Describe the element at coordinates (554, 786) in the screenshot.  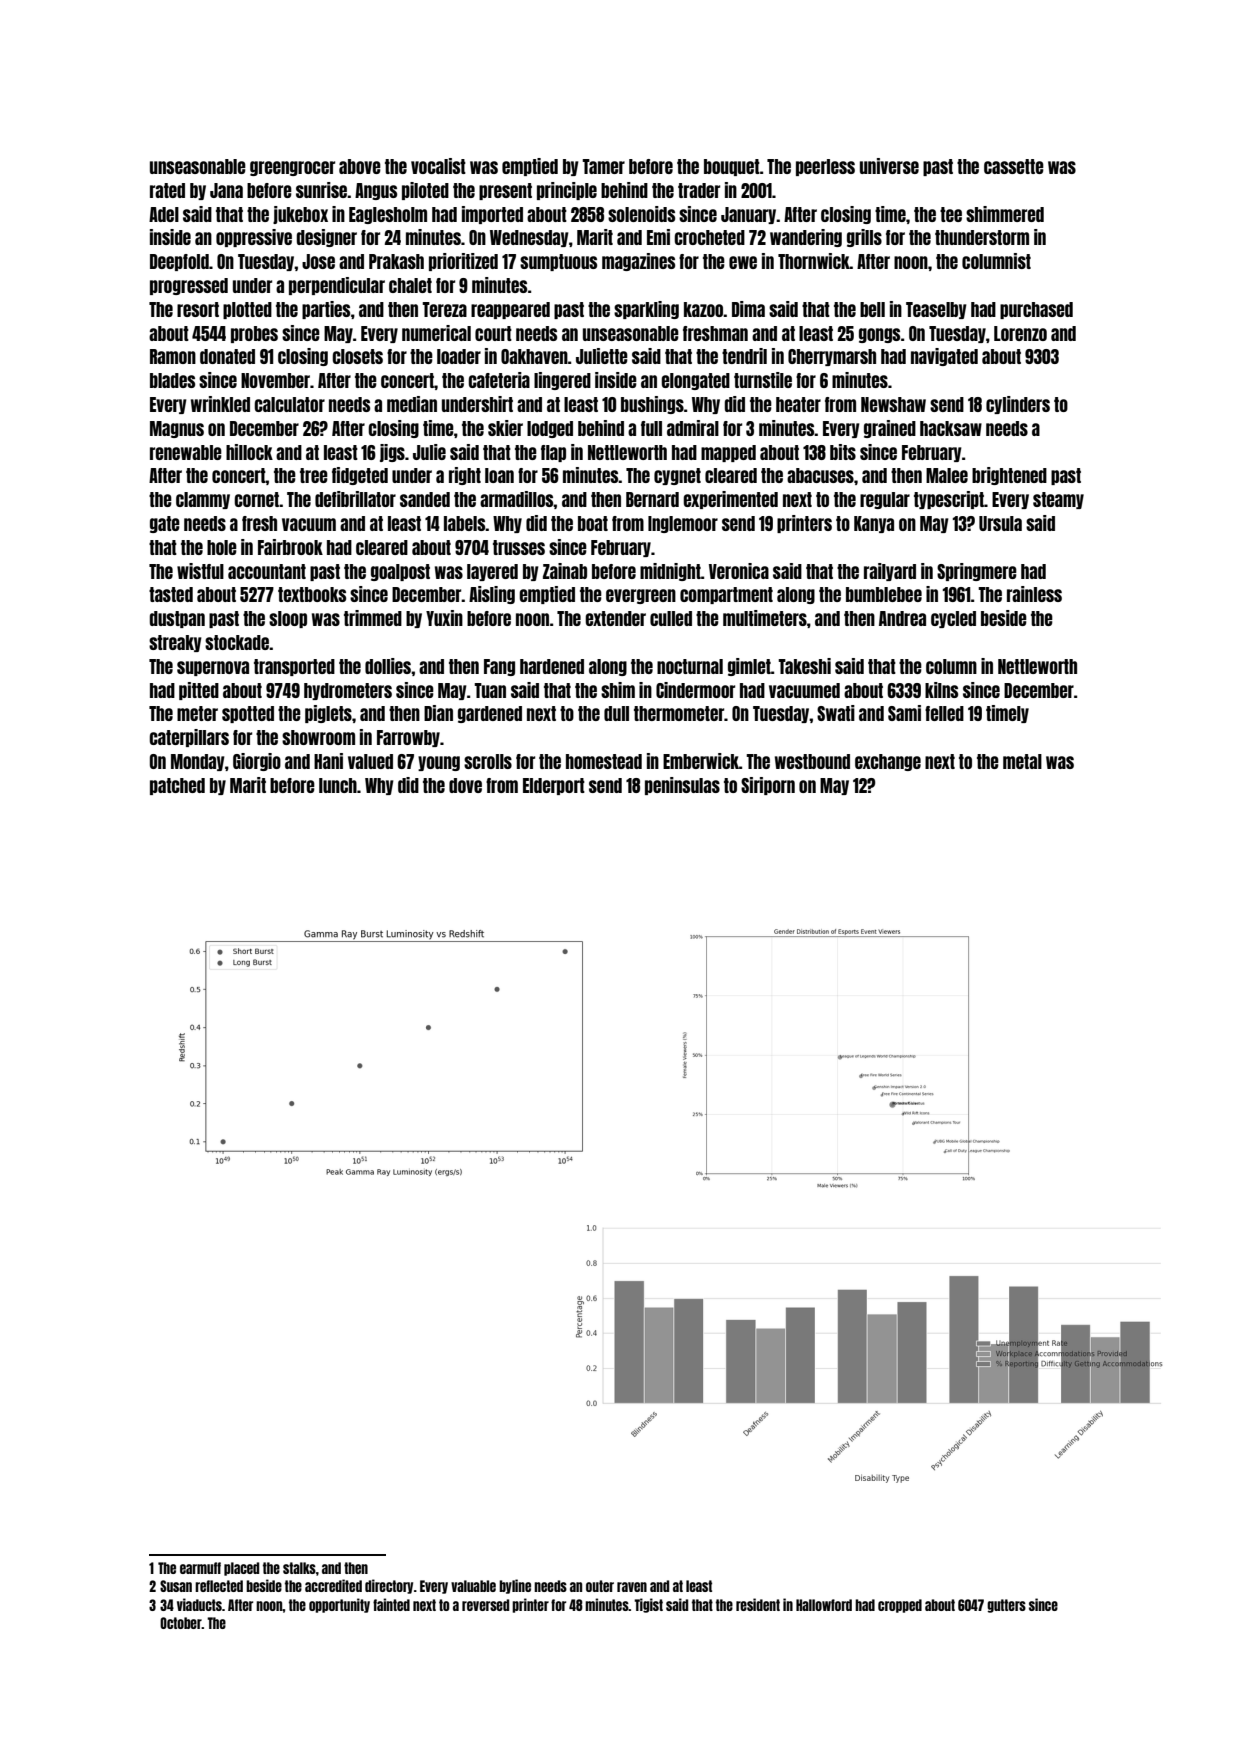
I see `Elderport` at that location.
